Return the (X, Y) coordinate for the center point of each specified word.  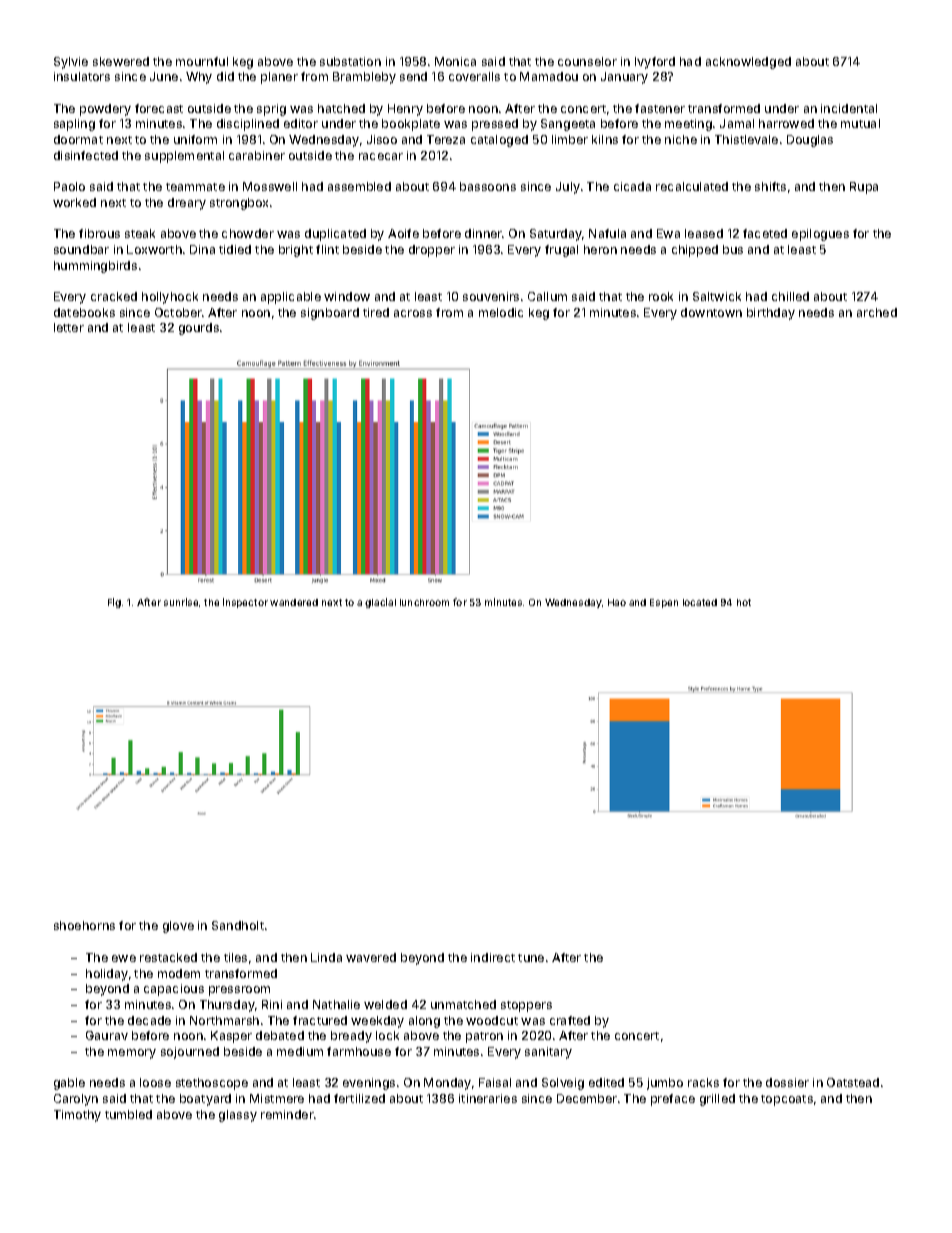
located (700, 602)
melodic (501, 312)
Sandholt (238, 925)
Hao (617, 602)
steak (140, 233)
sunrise (181, 602)
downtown (711, 312)
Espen (664, 603)
